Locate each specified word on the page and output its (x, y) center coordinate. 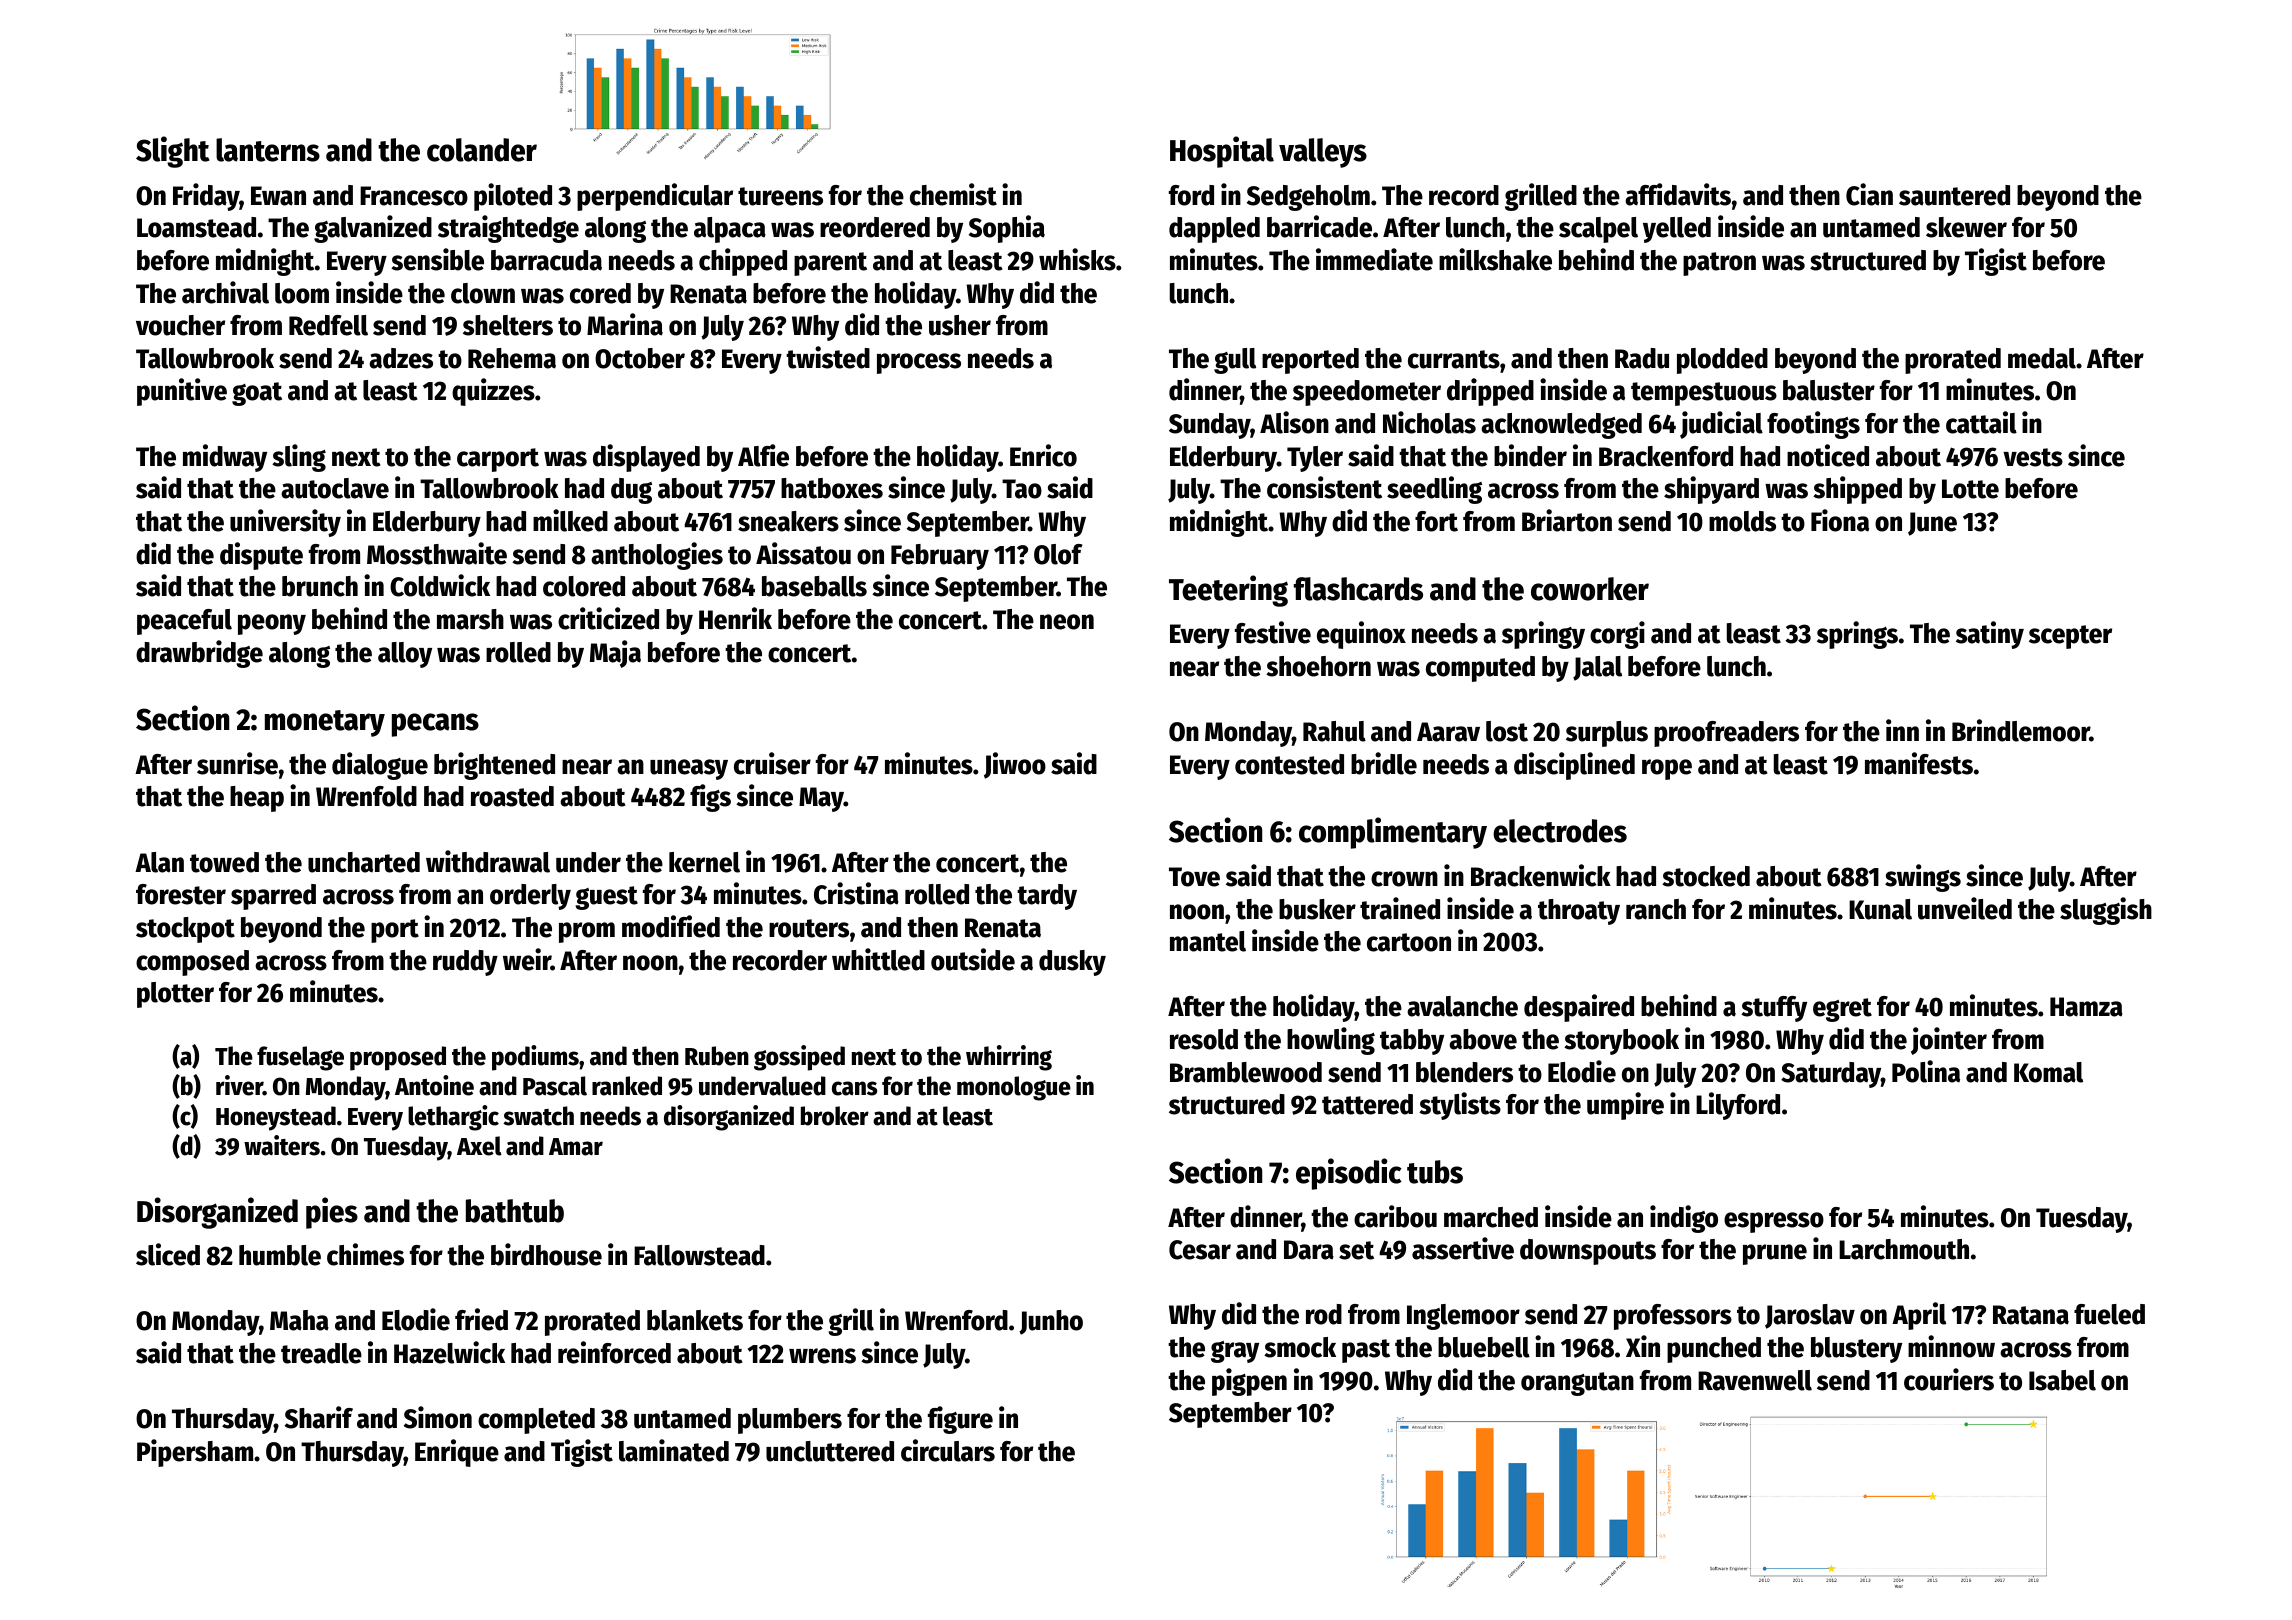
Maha (299, 1320)
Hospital (1222, 152)
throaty (1579, 912)
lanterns (268, 150)
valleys (1323, 153)
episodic (1349, 1174)
